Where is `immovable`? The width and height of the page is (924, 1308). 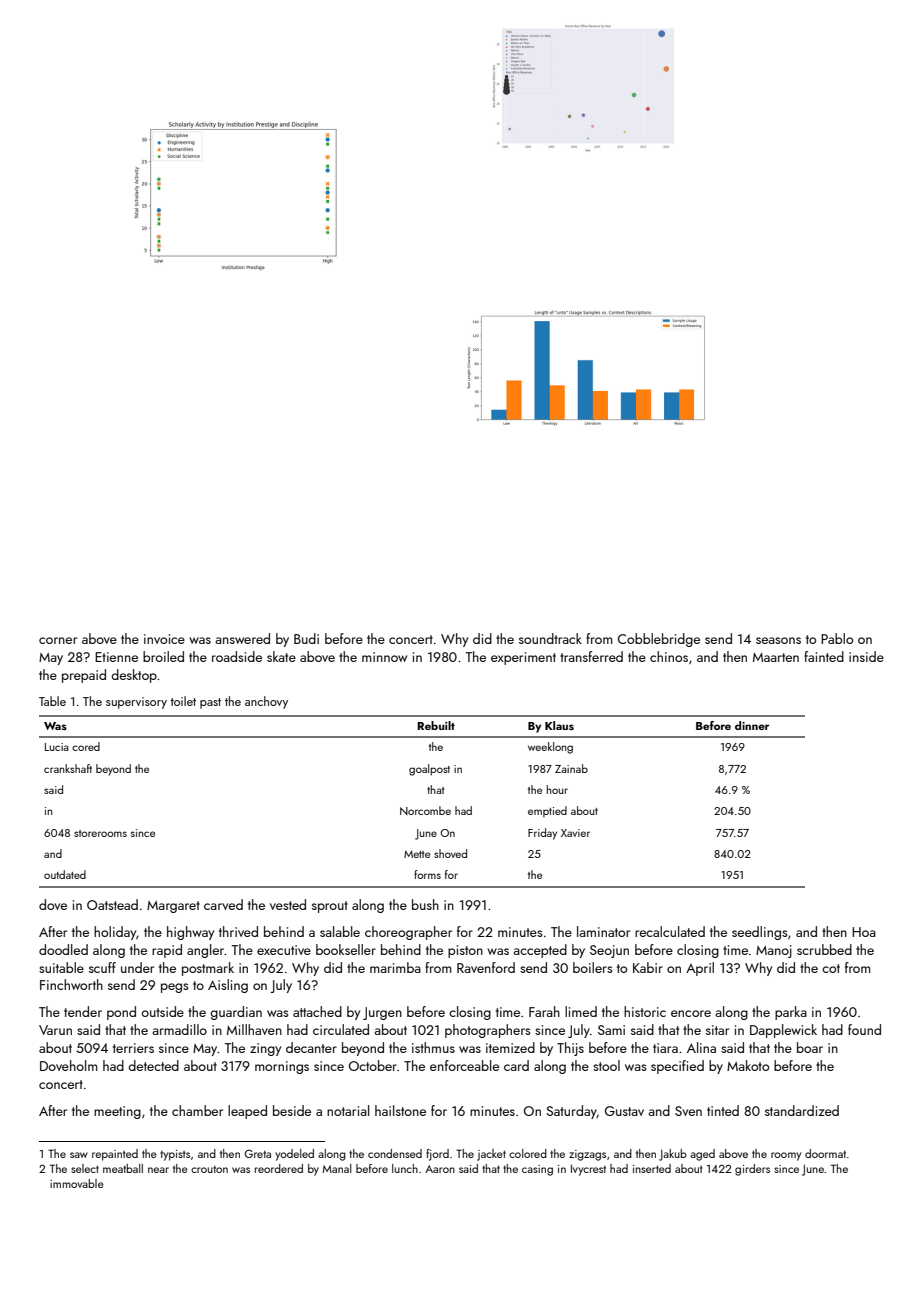
immovable is located at coordinates (77, 1183).
